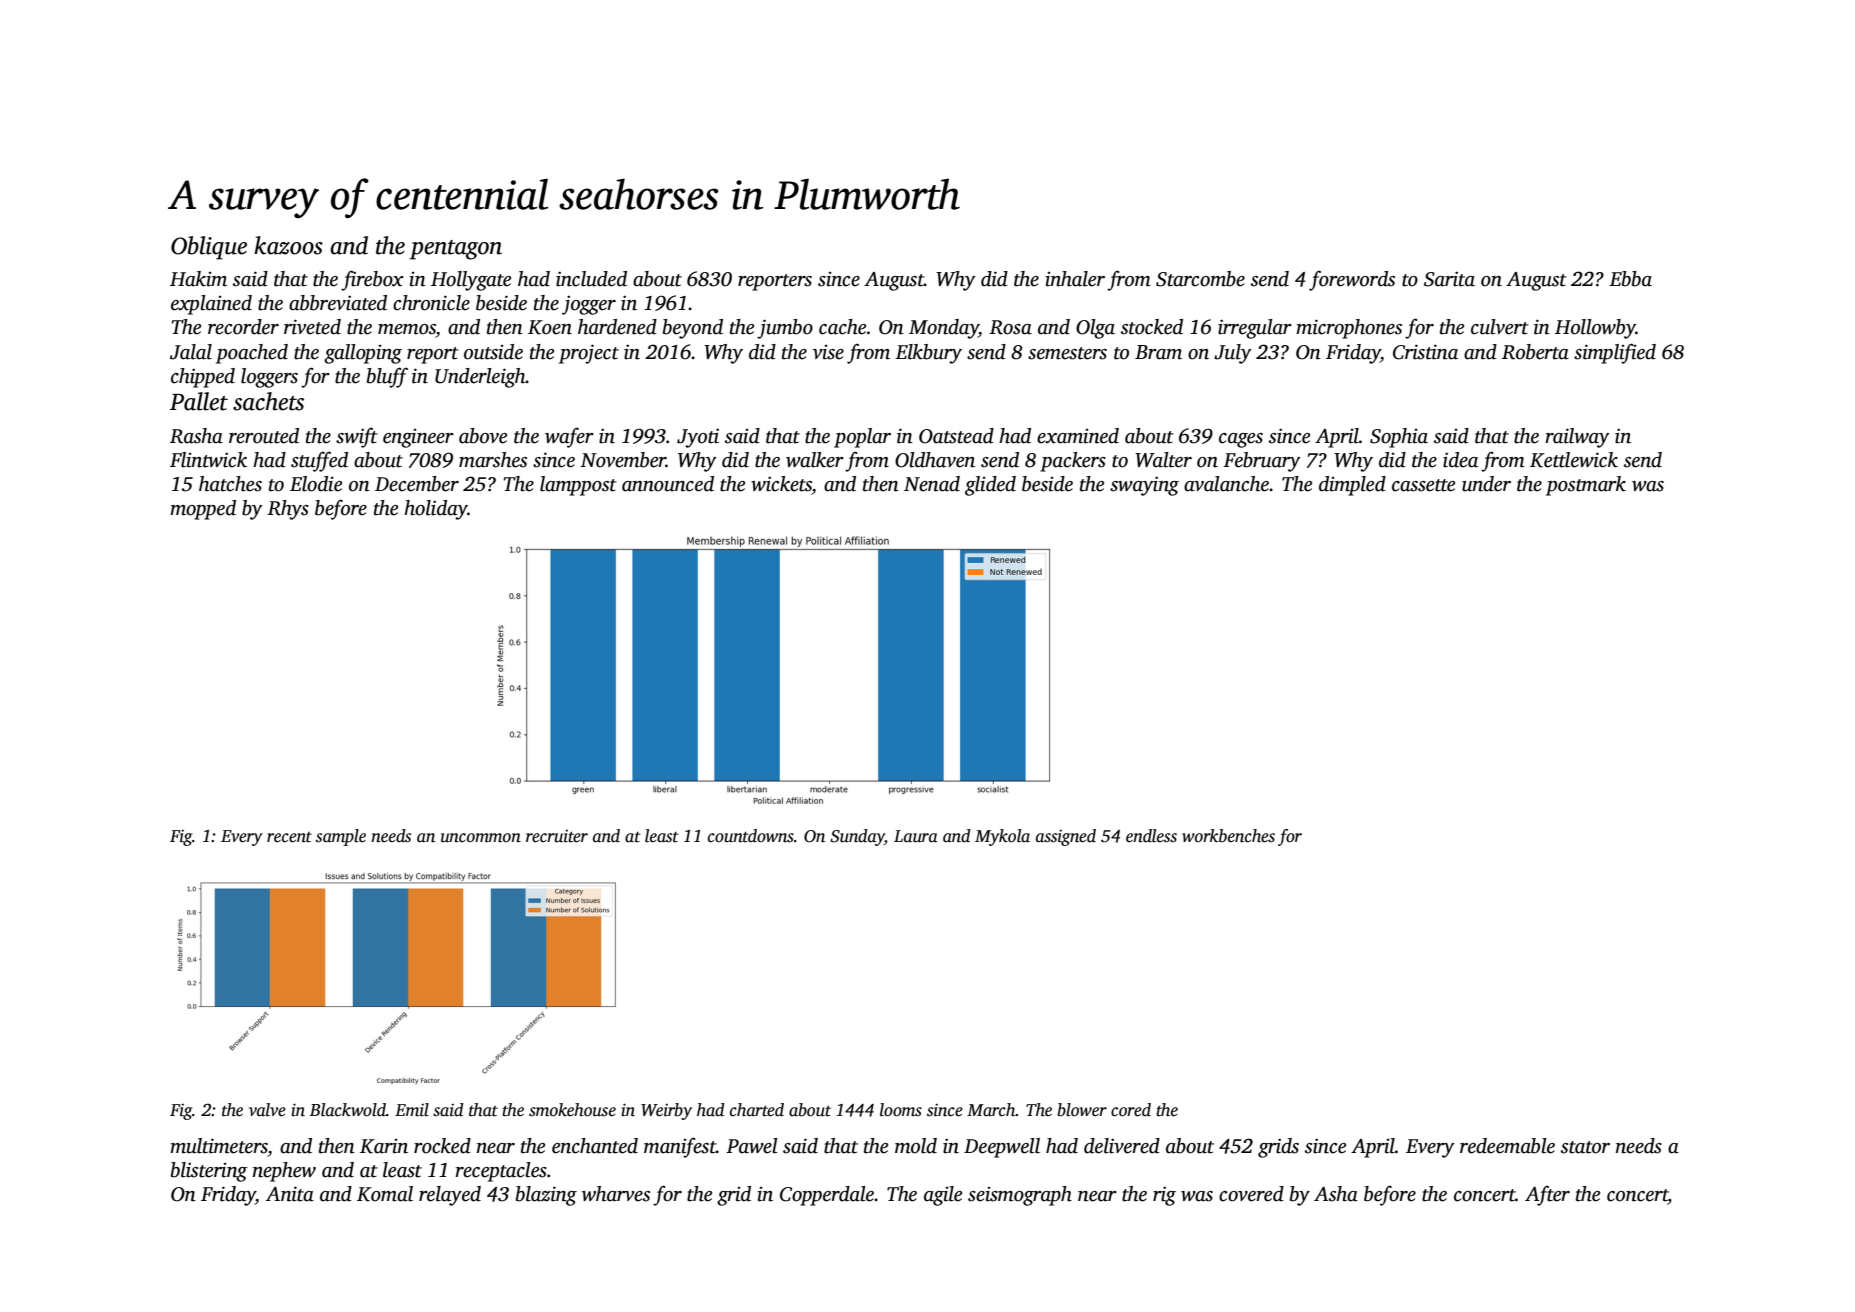 The height and width of the screenshot is (1312, 1855). I want to click on kazoos, so click(288, 245).
